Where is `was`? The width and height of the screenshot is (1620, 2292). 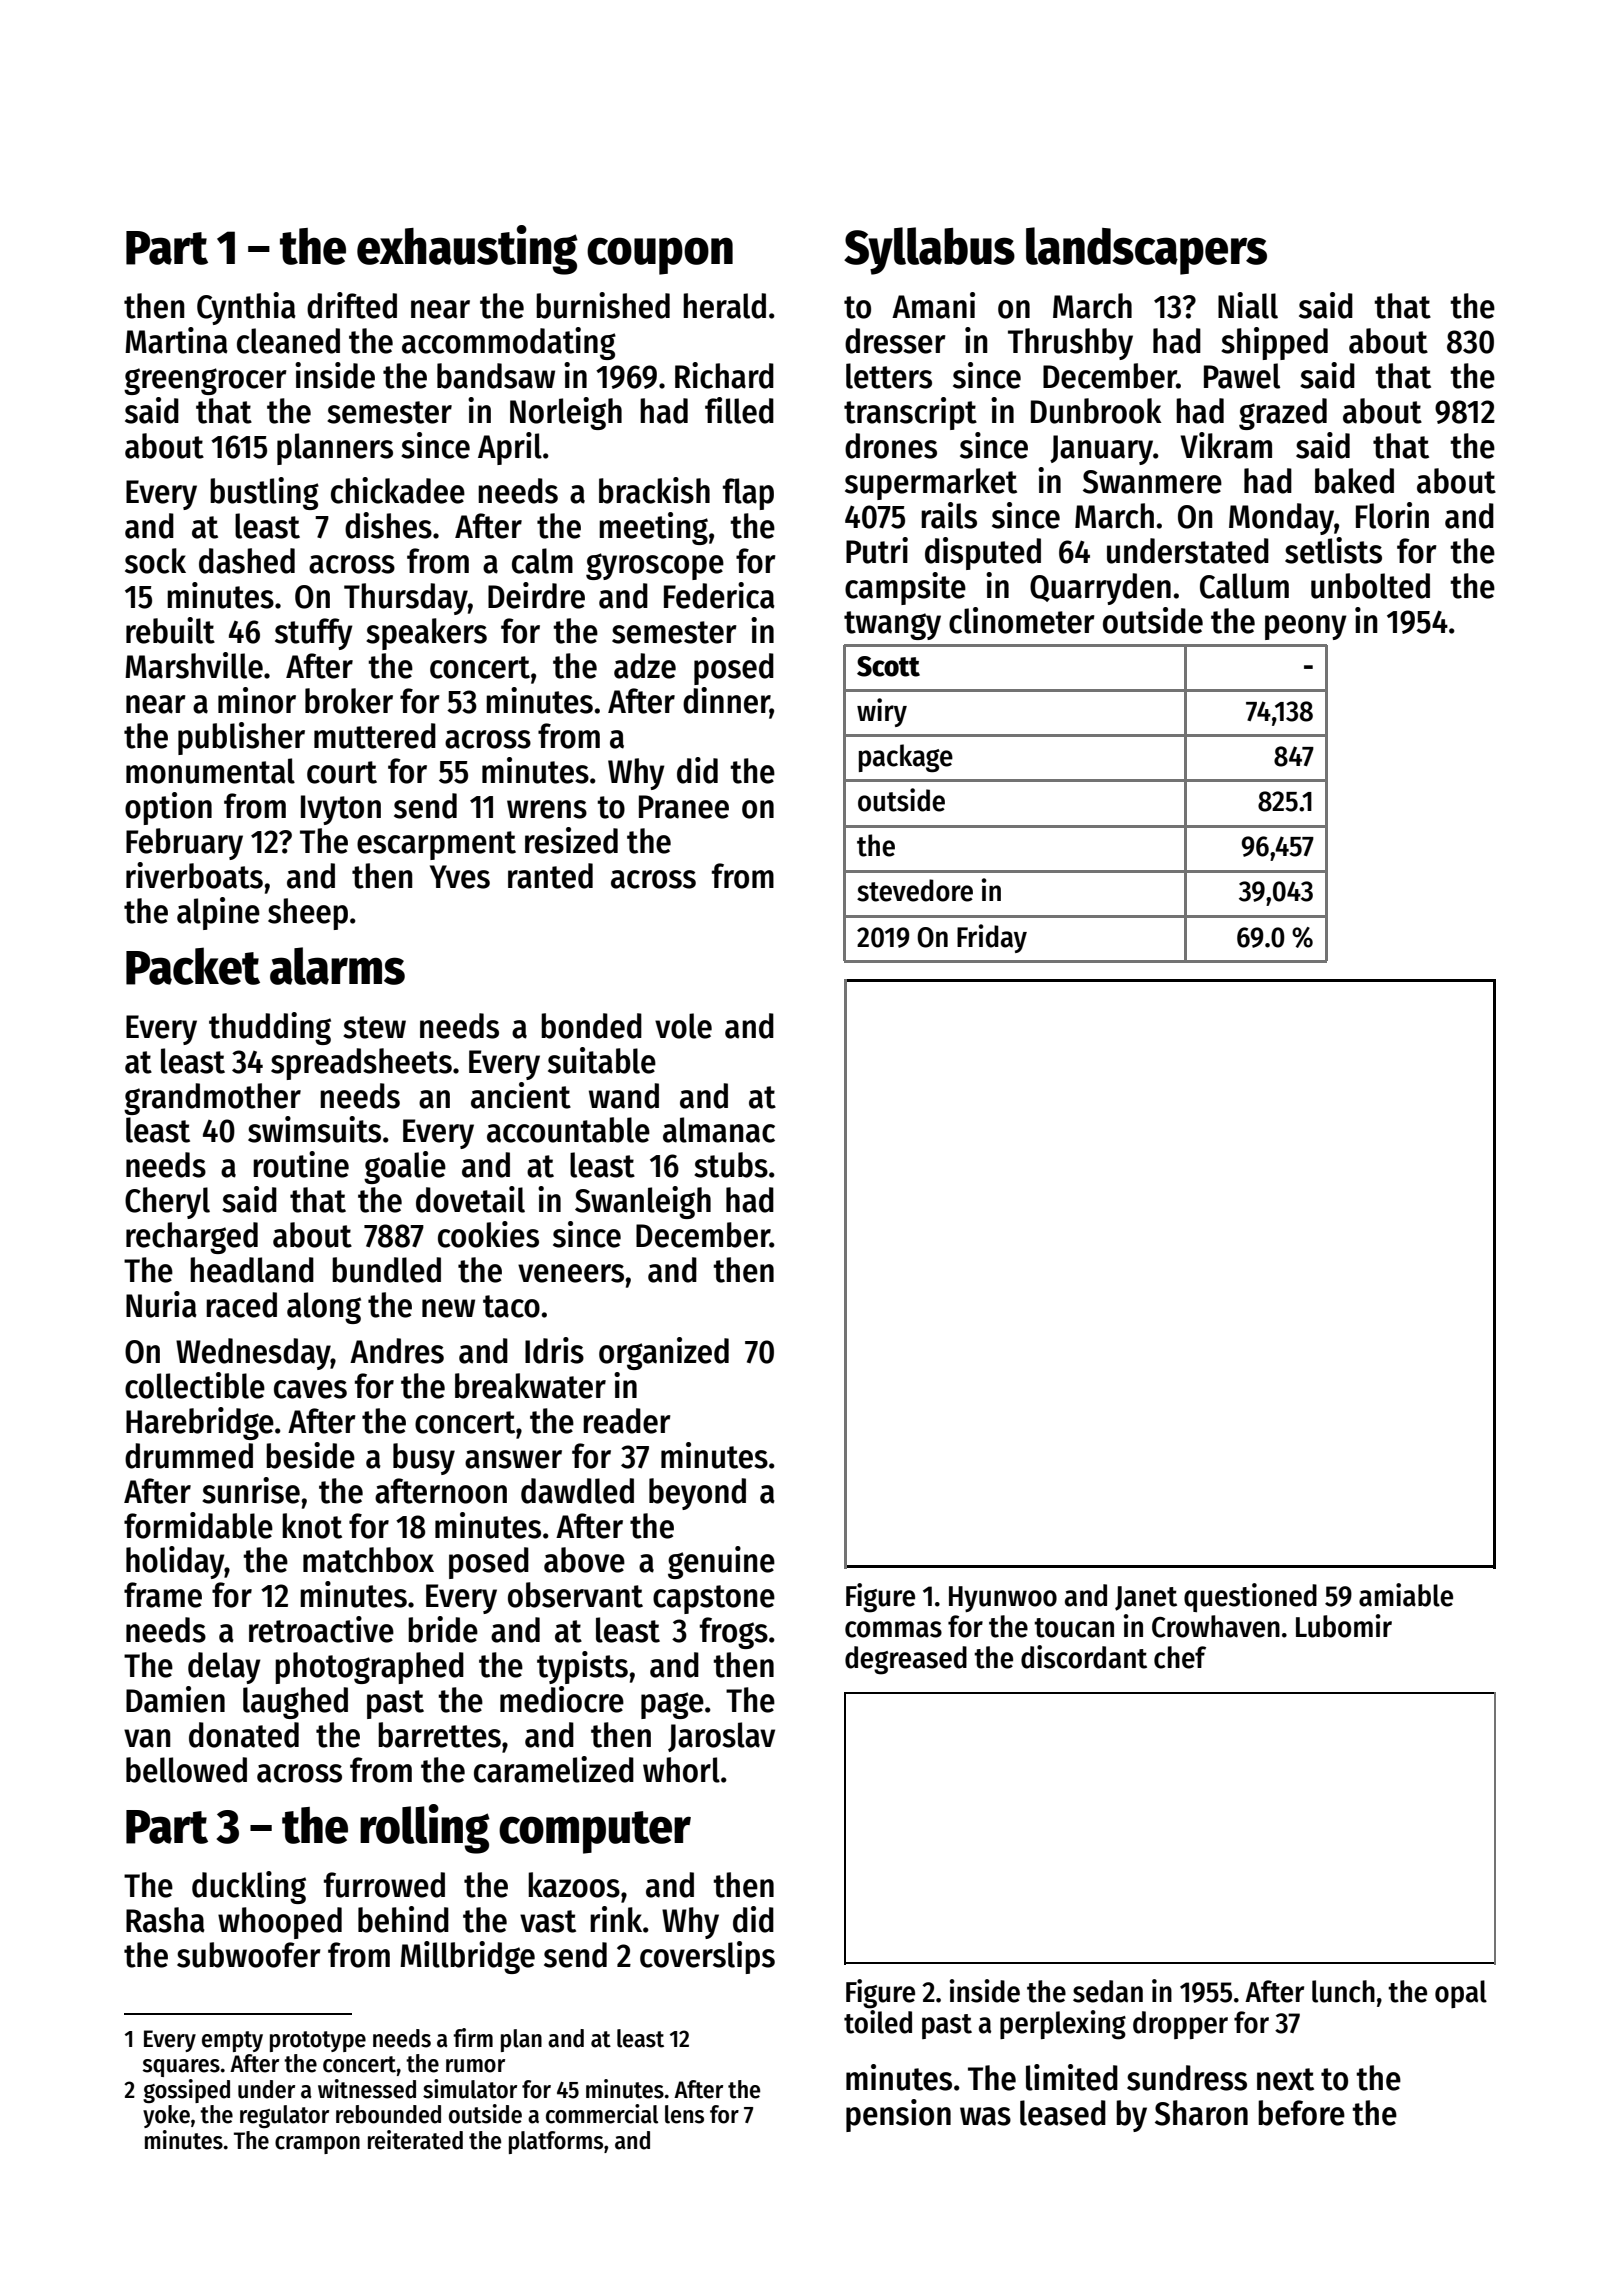 was is located at coordinates (985, 2116).
